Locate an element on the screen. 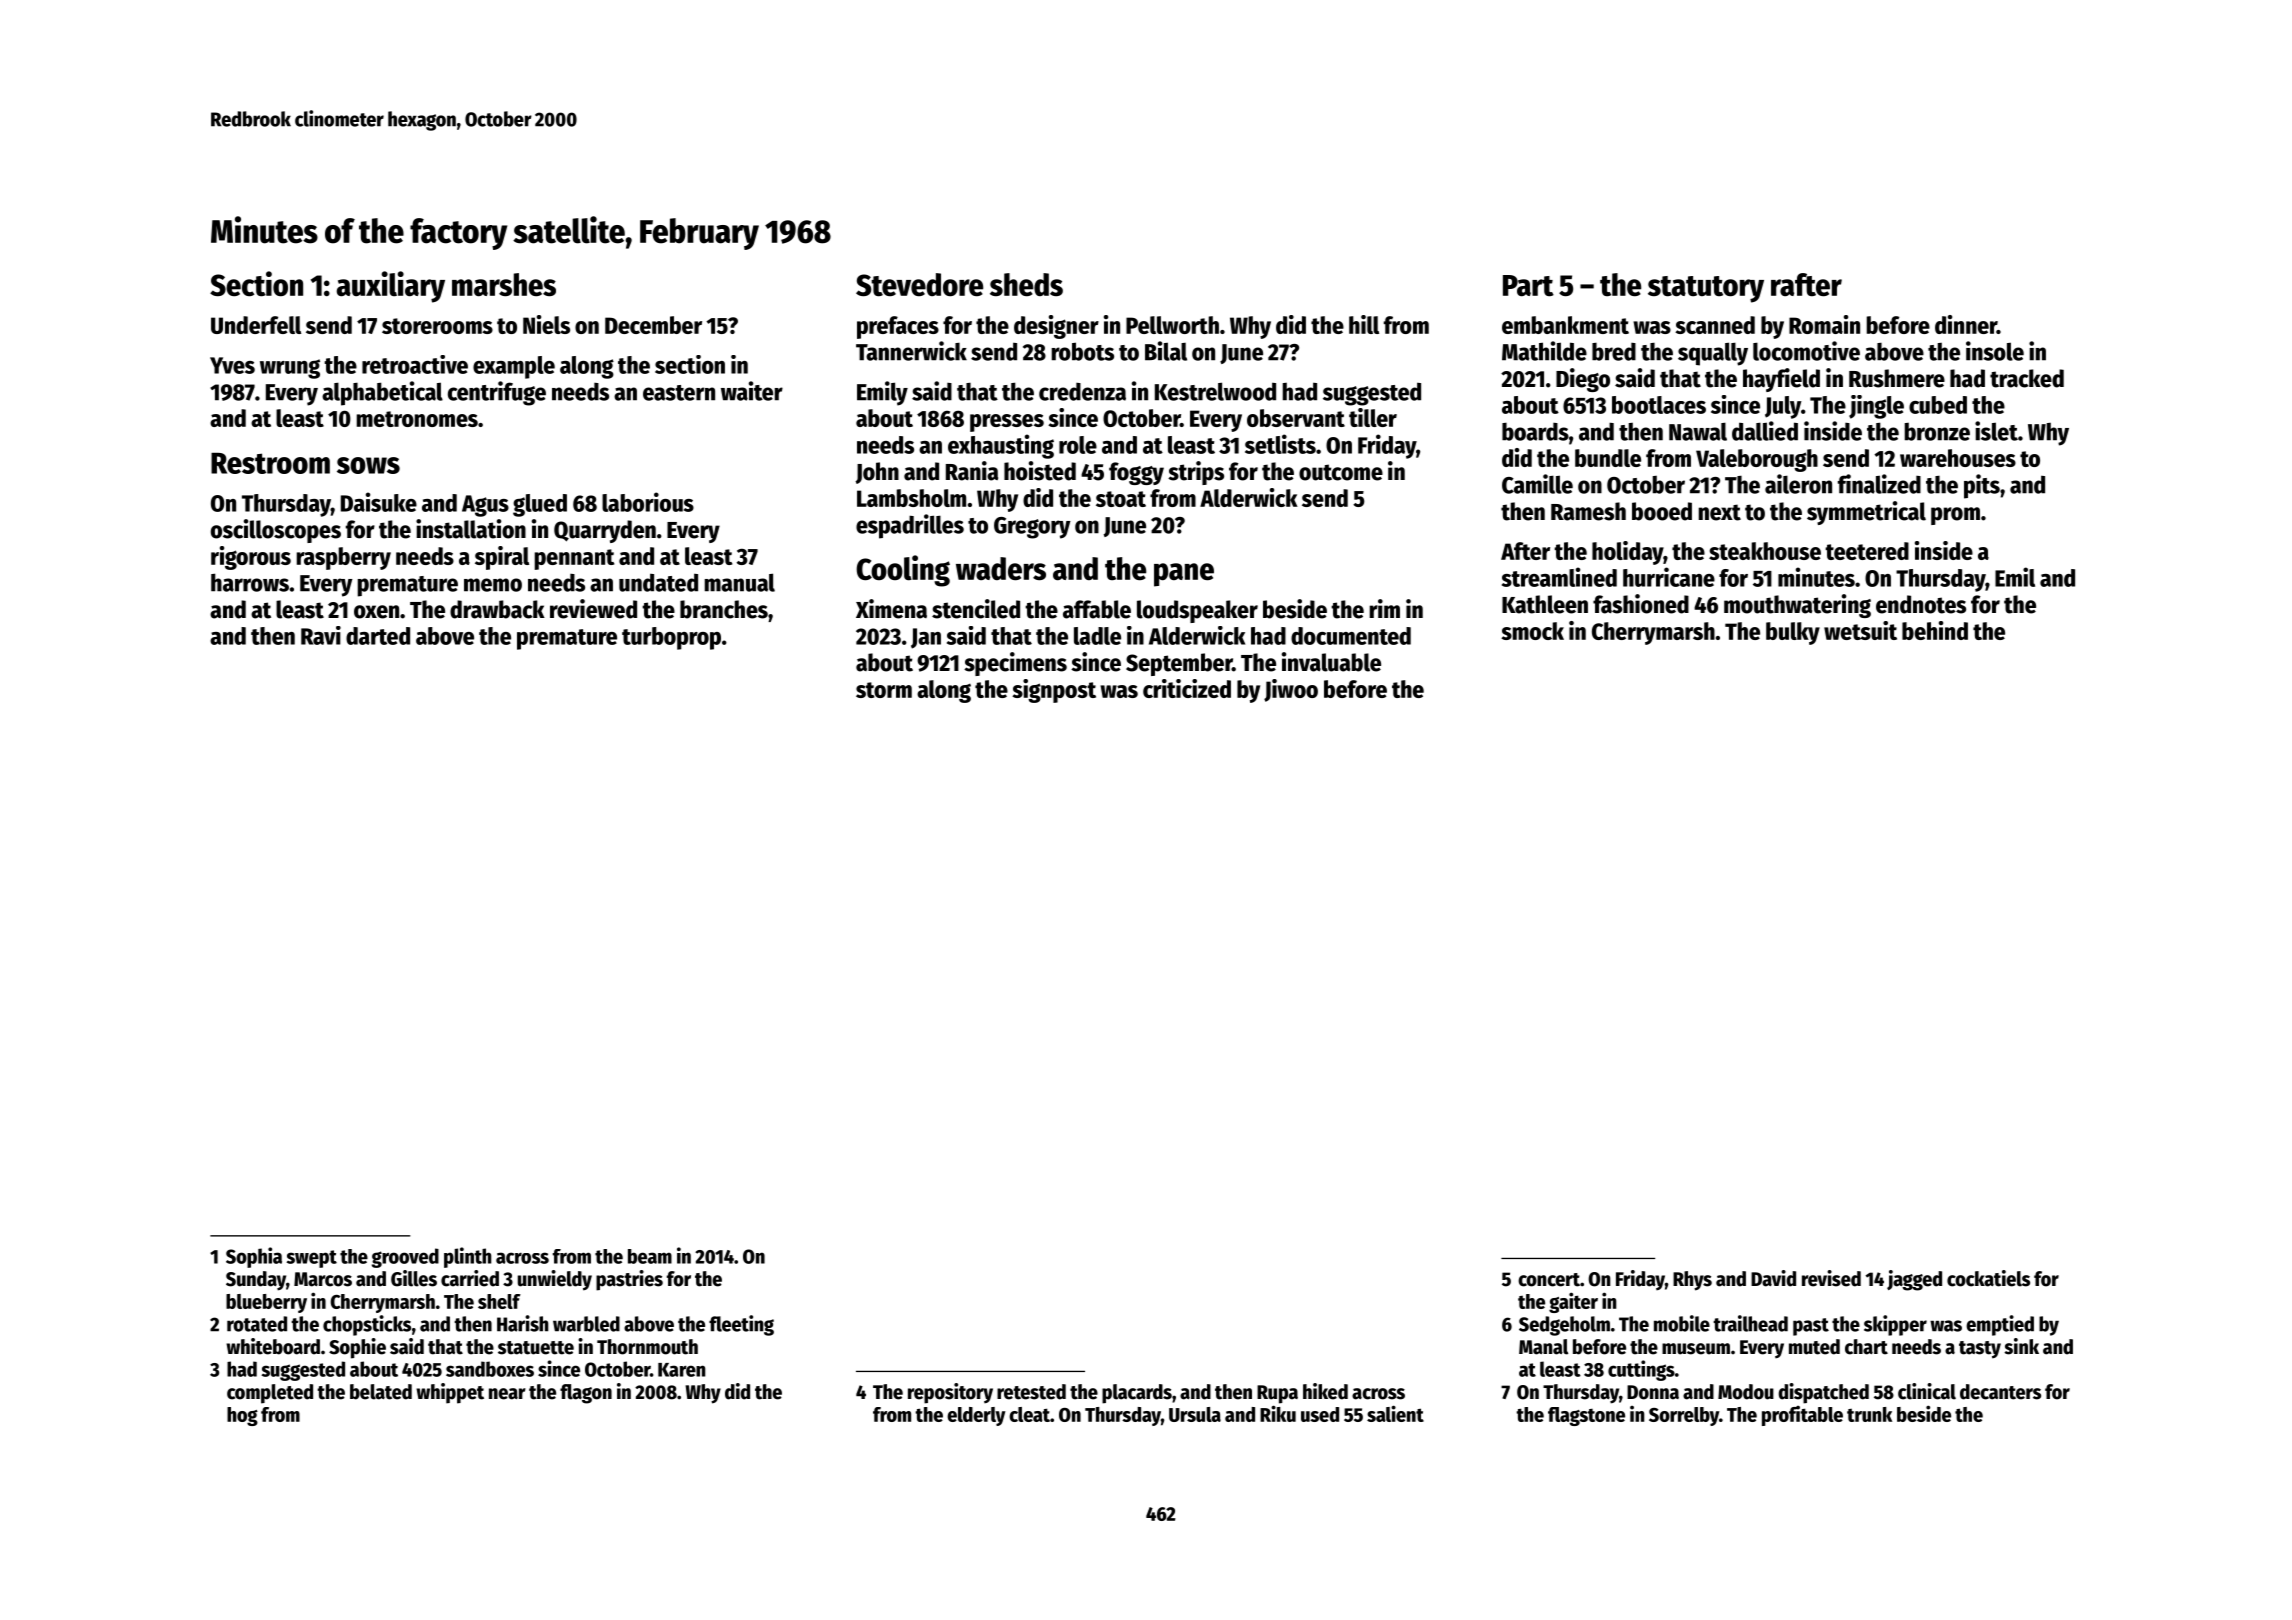 Image resolution: width=2292 pixels, height=1620 pixels. statutory is located at coordinates (1706, 289).
